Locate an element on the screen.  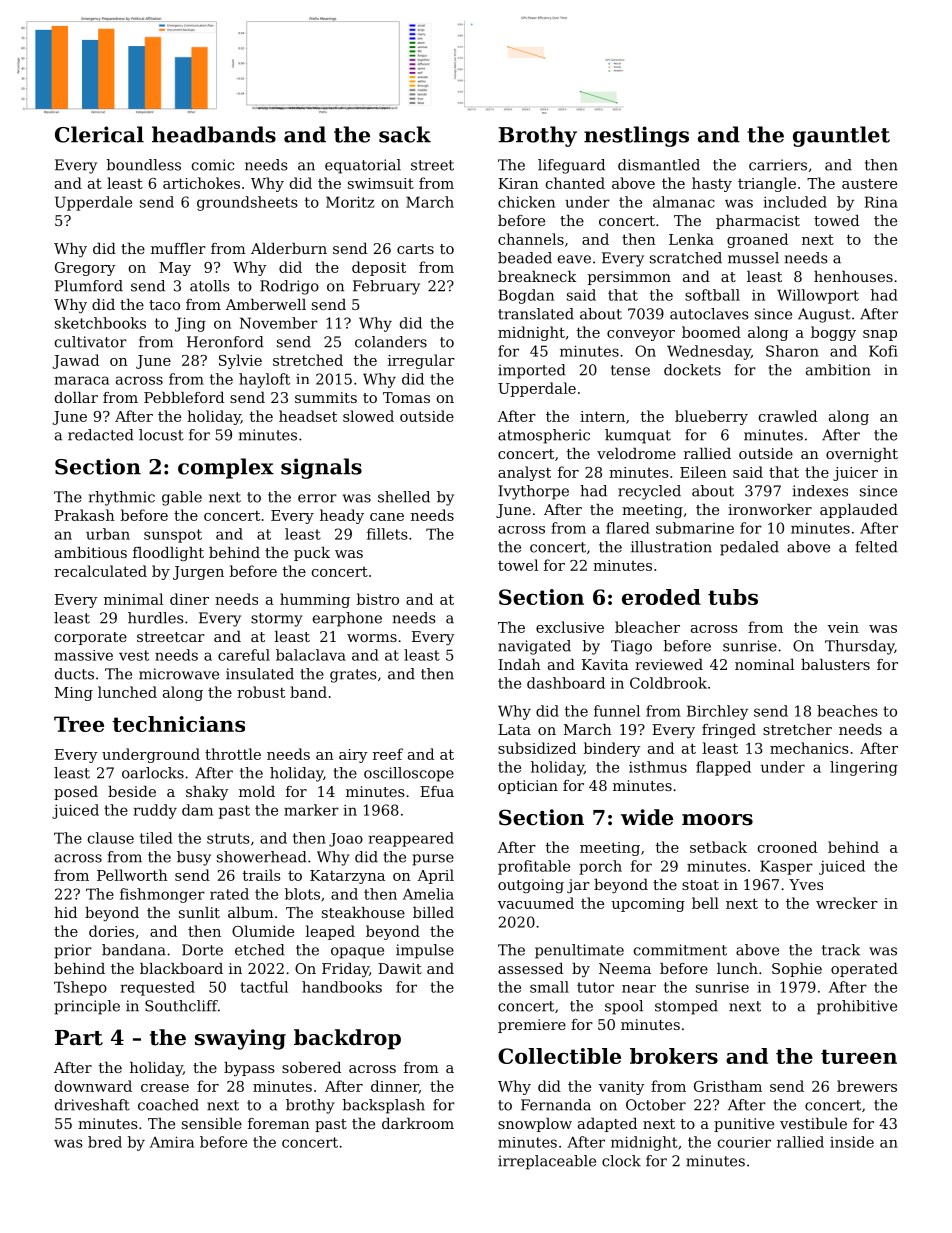
bred is located at coordinates (105, 1142).
